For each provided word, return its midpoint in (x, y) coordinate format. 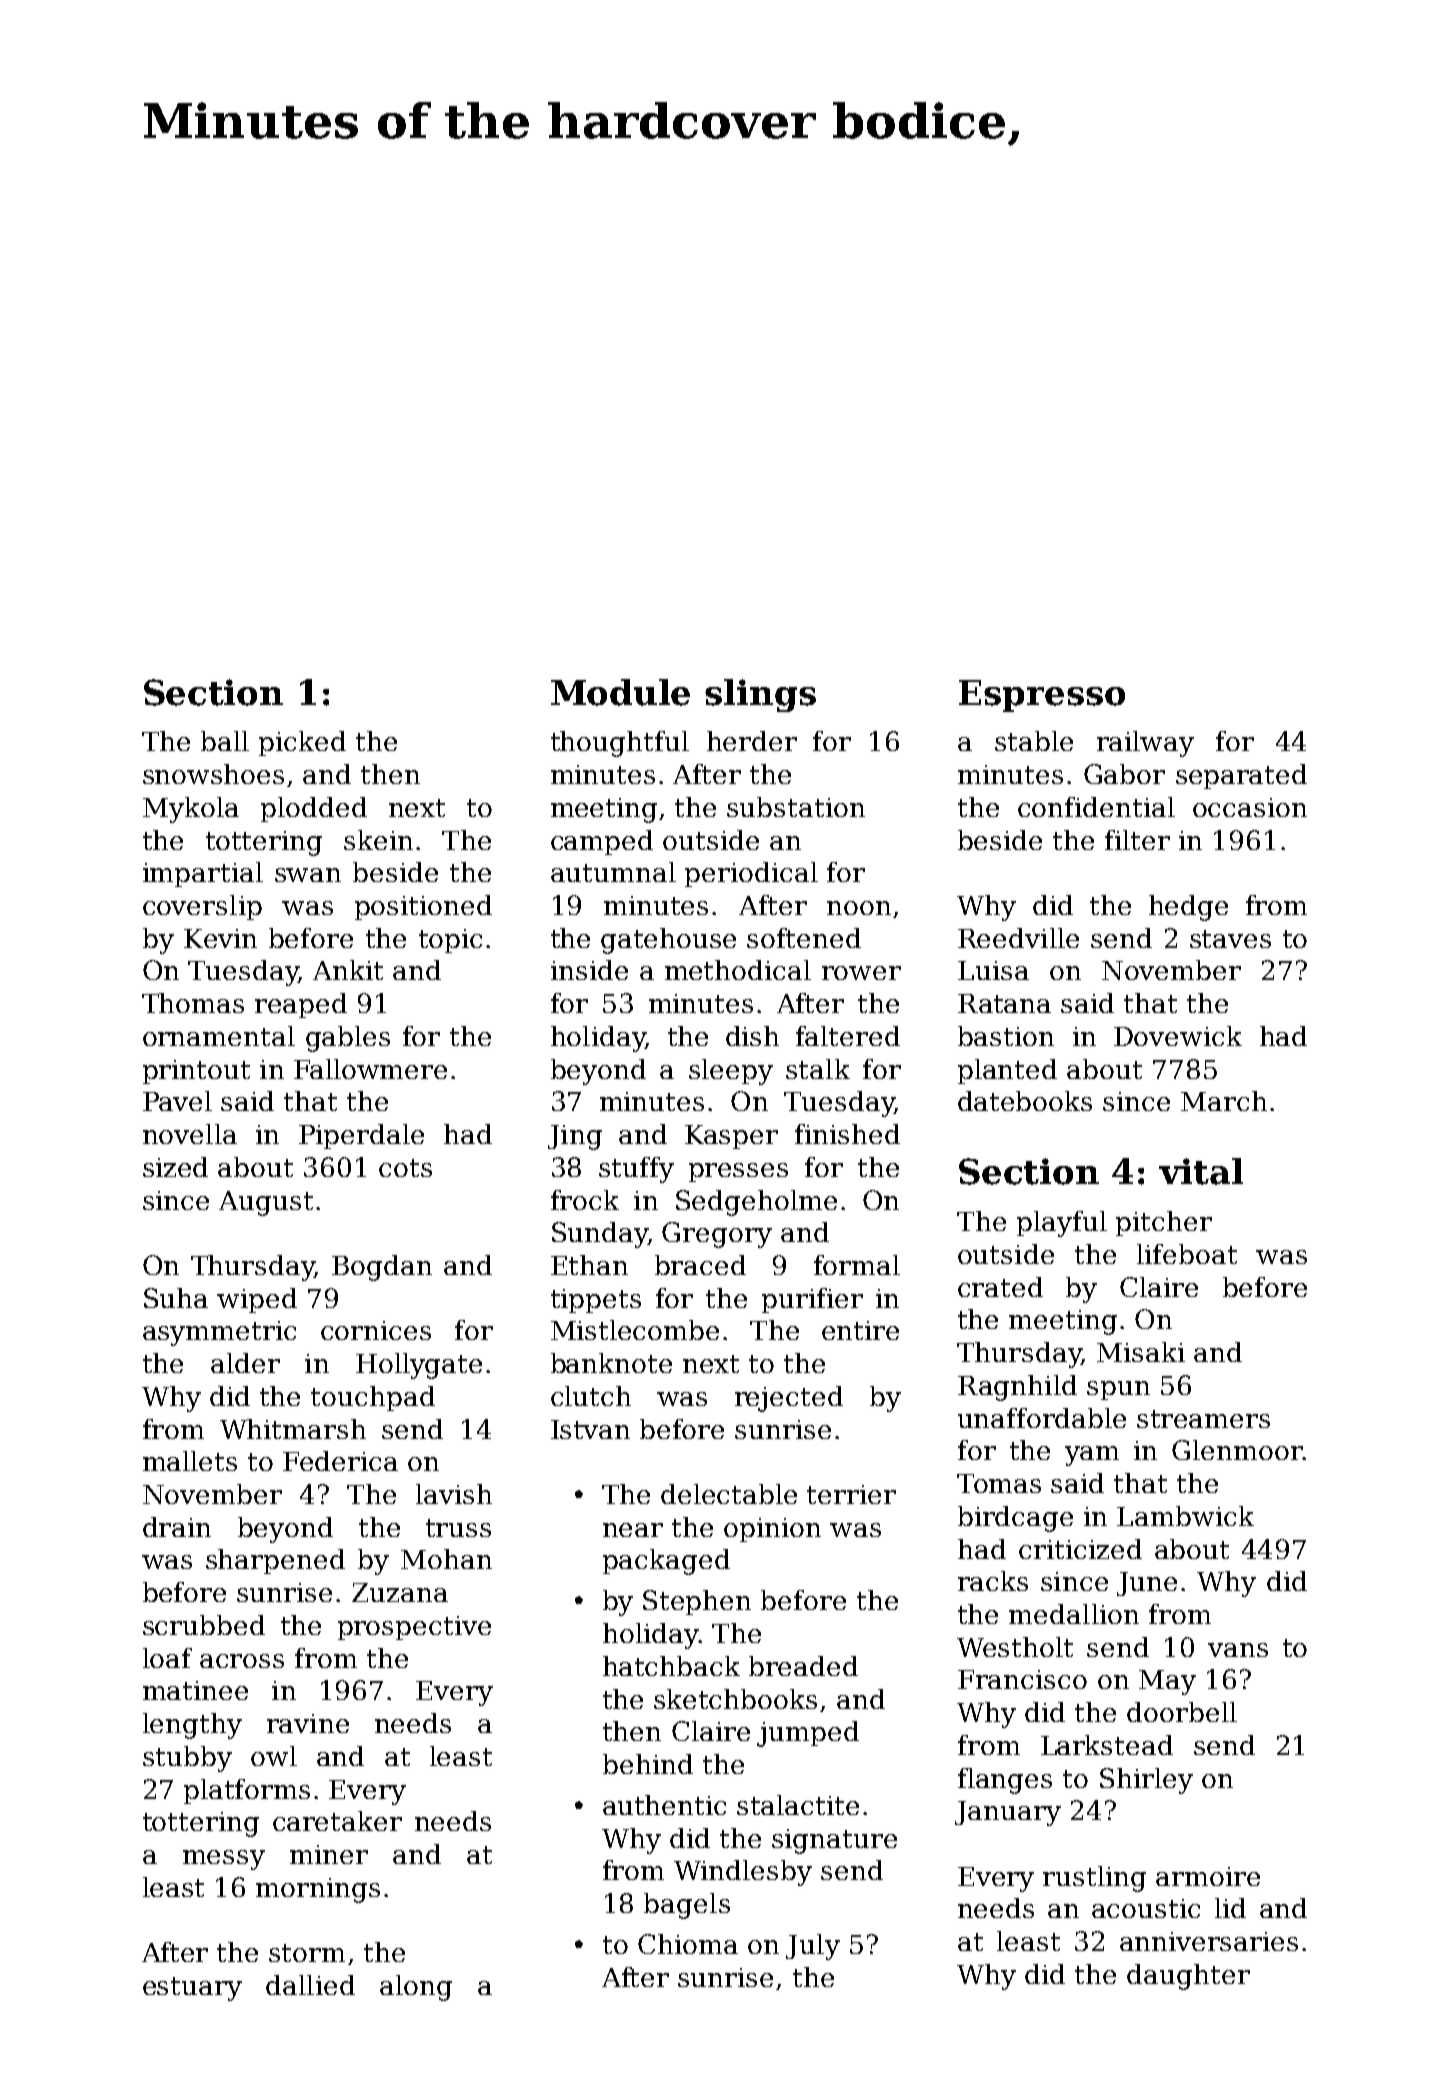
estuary (192, 1989)
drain (177, 1527)
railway (1145, 744)
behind (648, 1764)
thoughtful (620, 744)
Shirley (1146, 1781)
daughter (1188, 1977)
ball (225, 741)
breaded (803, 1666)
